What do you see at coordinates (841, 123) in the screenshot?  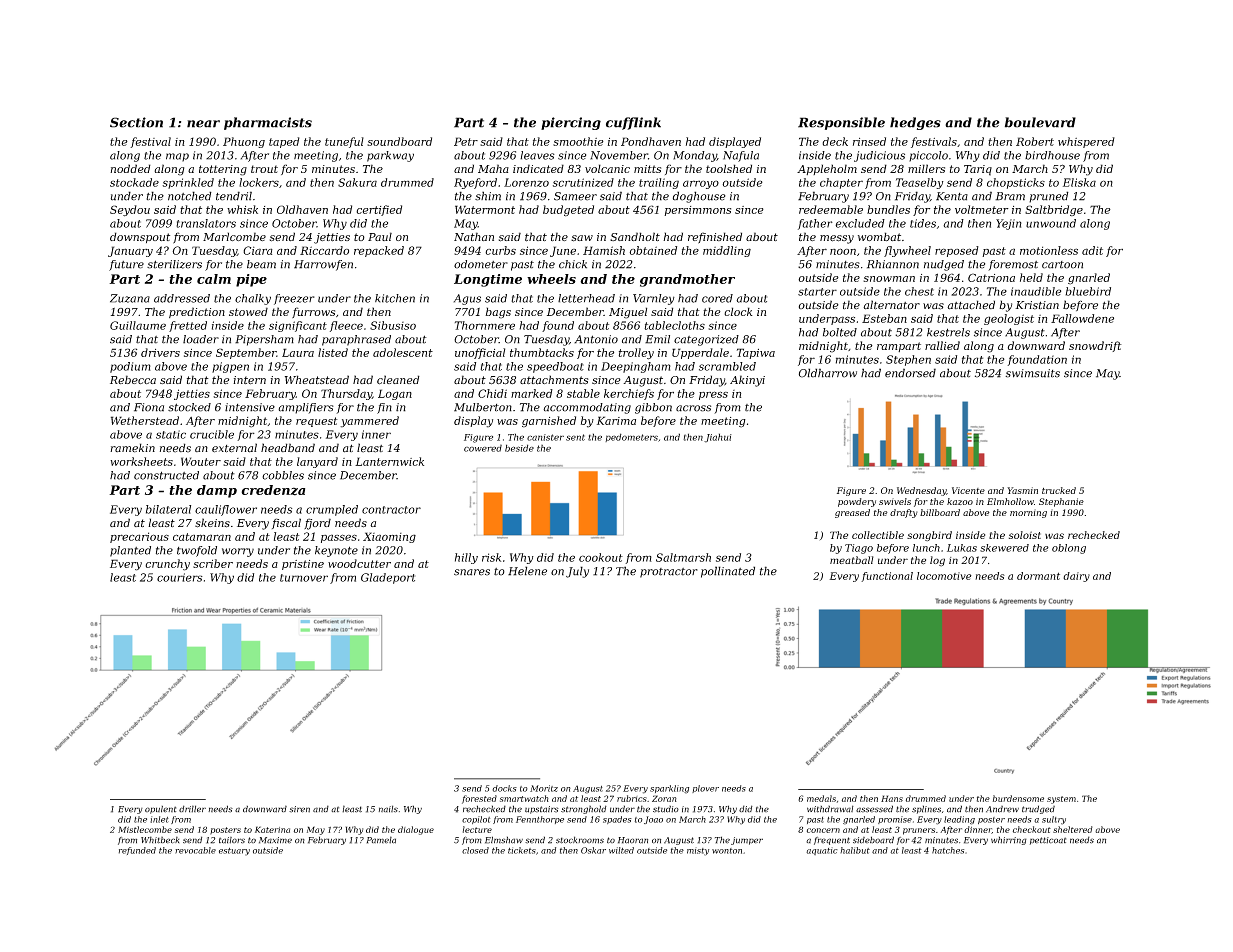 I see `Responsible` at bounding box center [841, 123].
